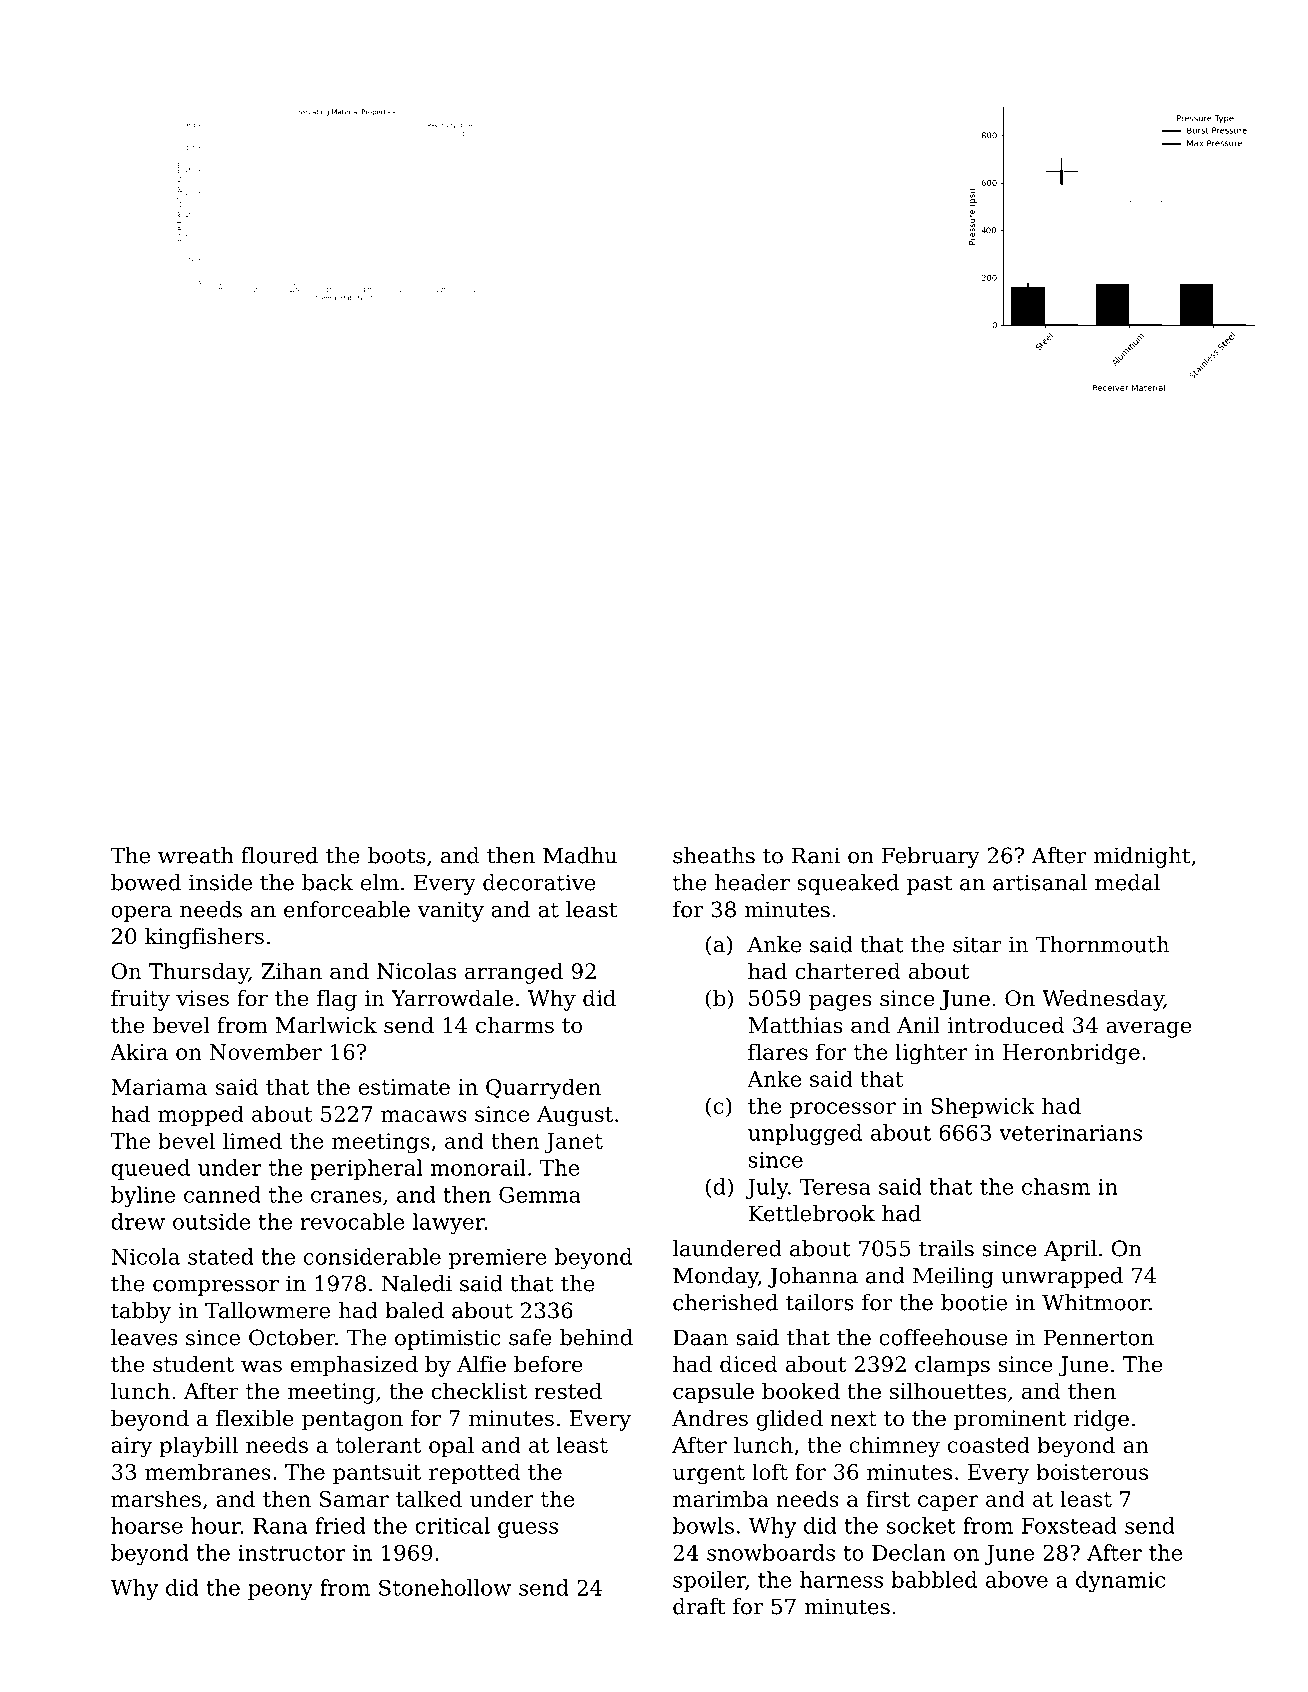 The height and width of the screenshot is (1692, 1308). I want to click on opera, so click(141, 914).
